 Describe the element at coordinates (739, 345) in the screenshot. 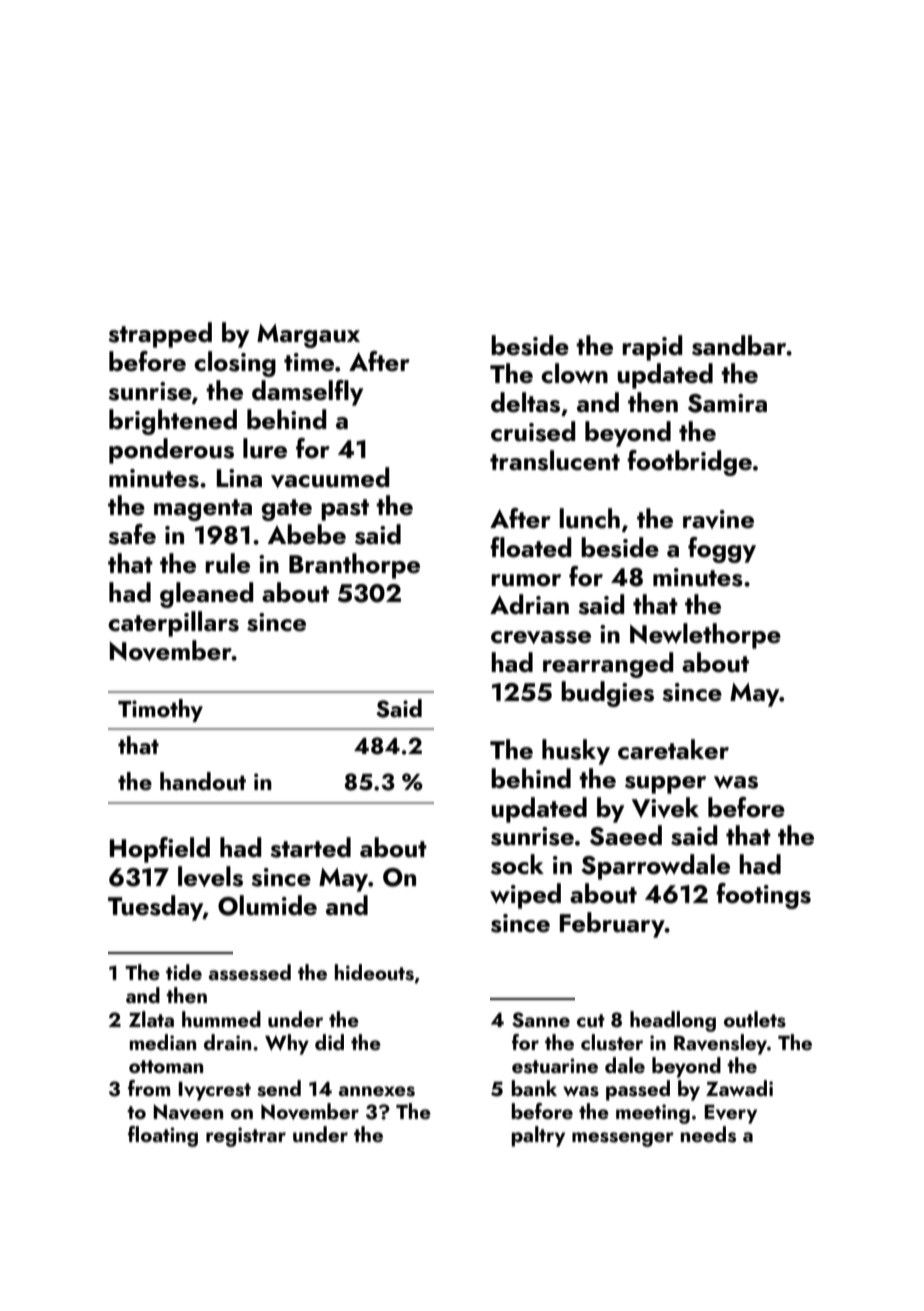

I see `sandbar` at that location.
